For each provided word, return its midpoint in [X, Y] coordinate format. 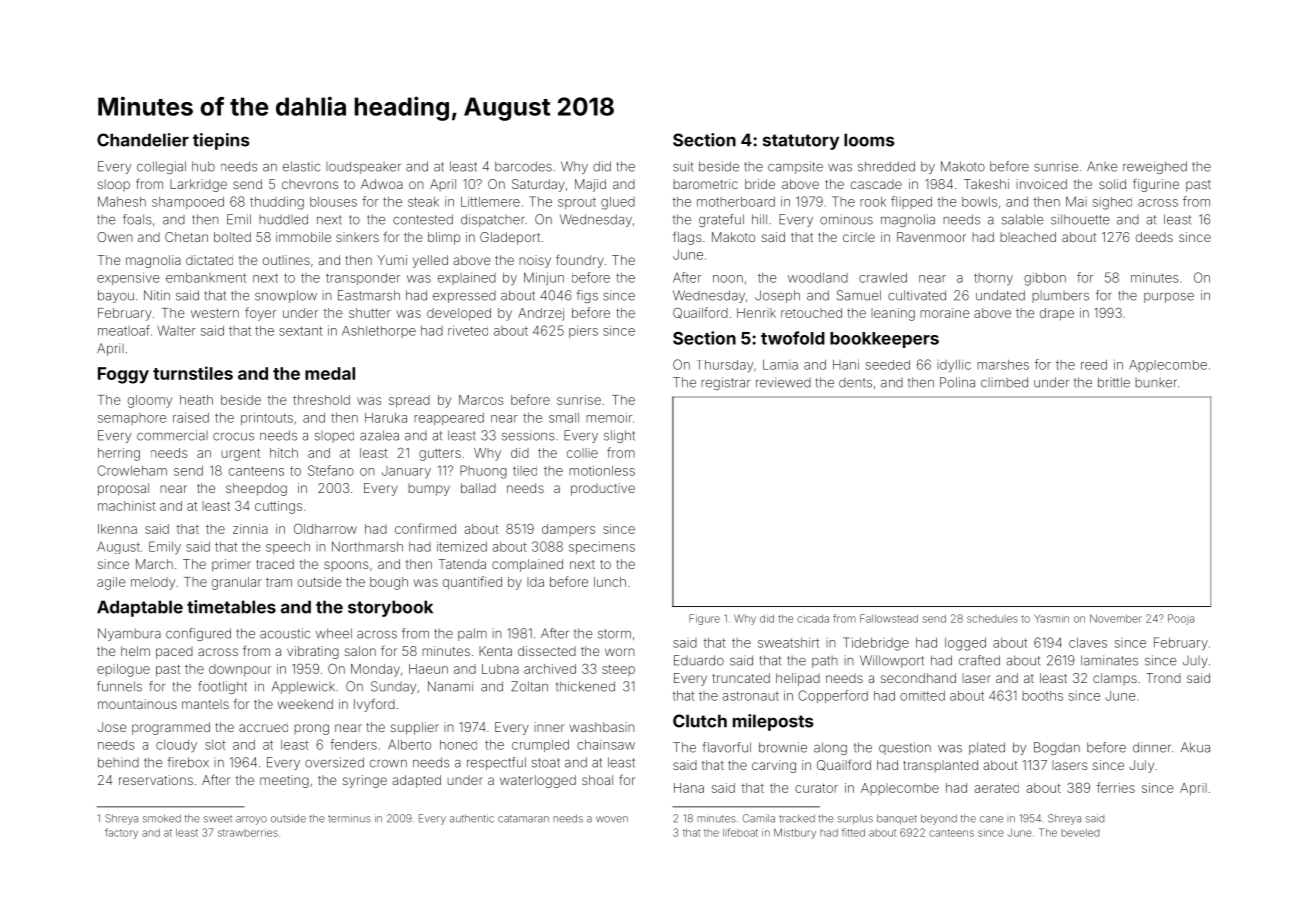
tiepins [221, 141]
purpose [1169, 298]
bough [389, 583]
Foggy [123, 375]
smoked [162, 818]
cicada [813, 618]
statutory [801, 142]
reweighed [1155, 167]
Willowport [892, 661]
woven [612, 819]
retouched [811, 313]
